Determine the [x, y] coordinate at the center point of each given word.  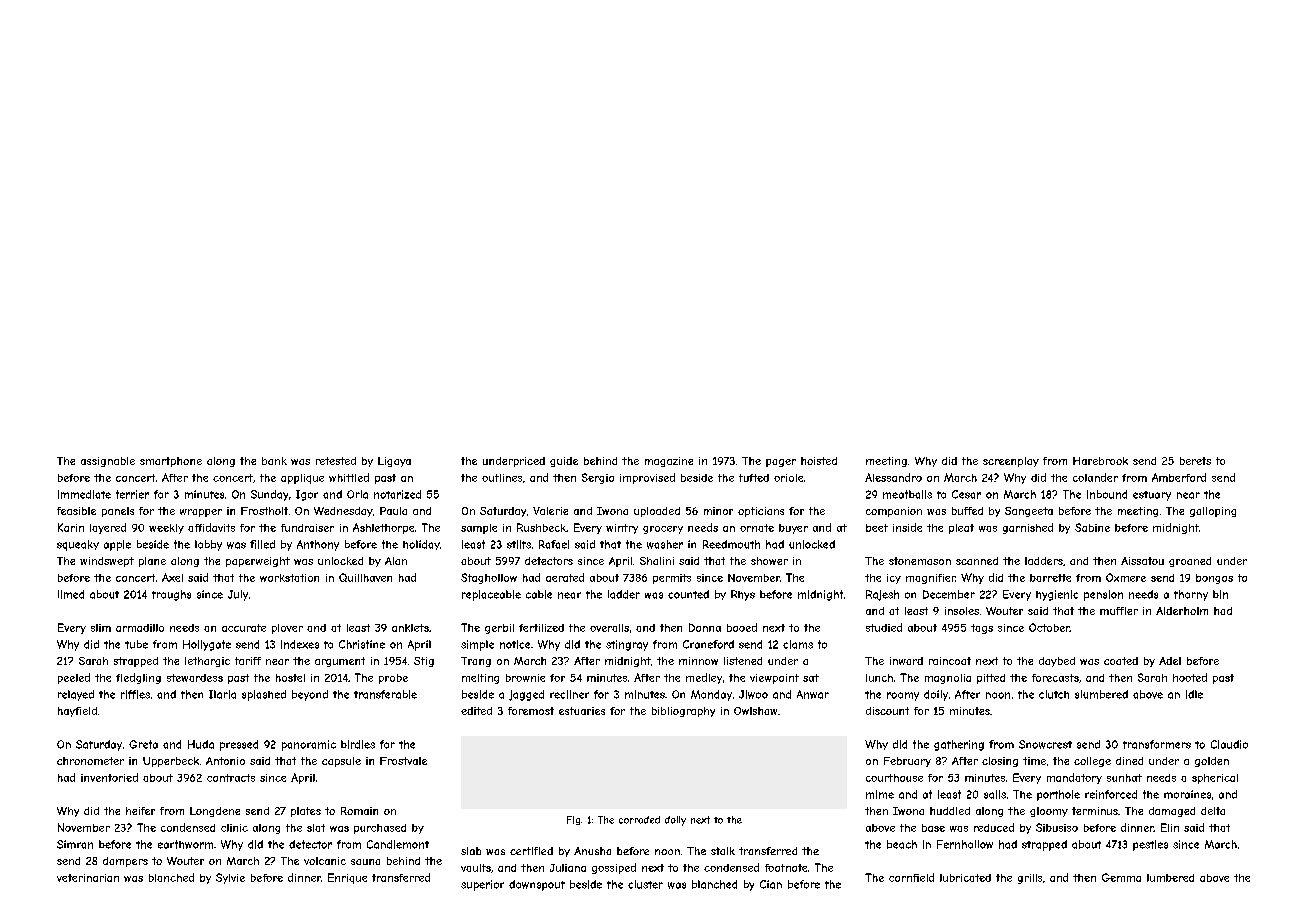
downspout [537, 885]
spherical [1215, 779]
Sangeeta [1029, 512]
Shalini [657, 561]
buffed [967, 511]
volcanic [325, 861]
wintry [622, 529]
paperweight [258, 562]
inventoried [109, 777]
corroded [639, 820]
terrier [132, 494]
